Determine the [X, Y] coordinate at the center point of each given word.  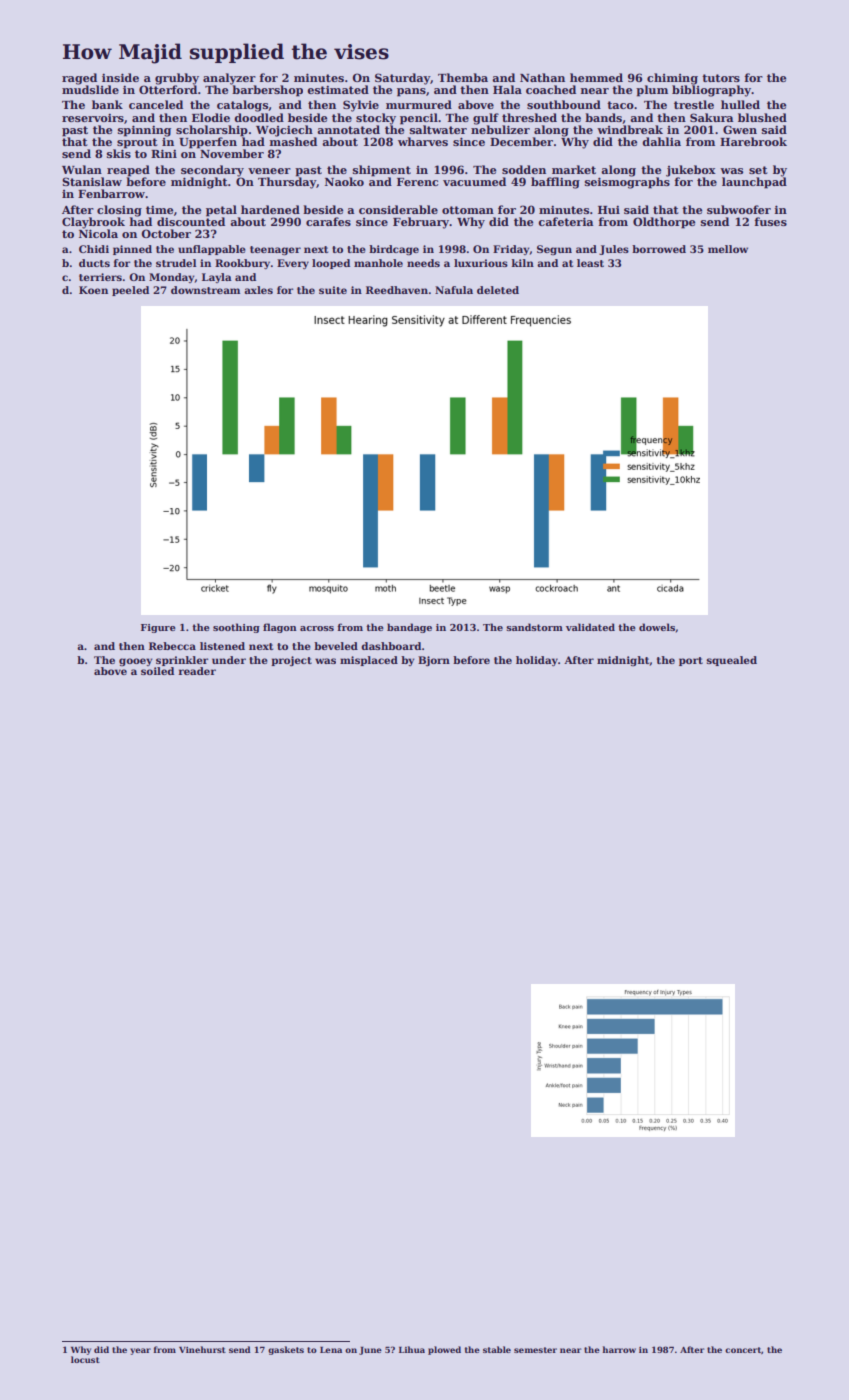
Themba [463, 77]
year [140, 1351]
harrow [619, 1349]
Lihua [412, 1349]
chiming [672, 79]
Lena [331, 1350]
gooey [135, 662]
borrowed [659, 249]
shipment [382, 171]
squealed [731, 661]
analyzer [229, 79]
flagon [280, 628]
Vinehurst [202, 1349]
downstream [205, 290]
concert [743, 1350]
